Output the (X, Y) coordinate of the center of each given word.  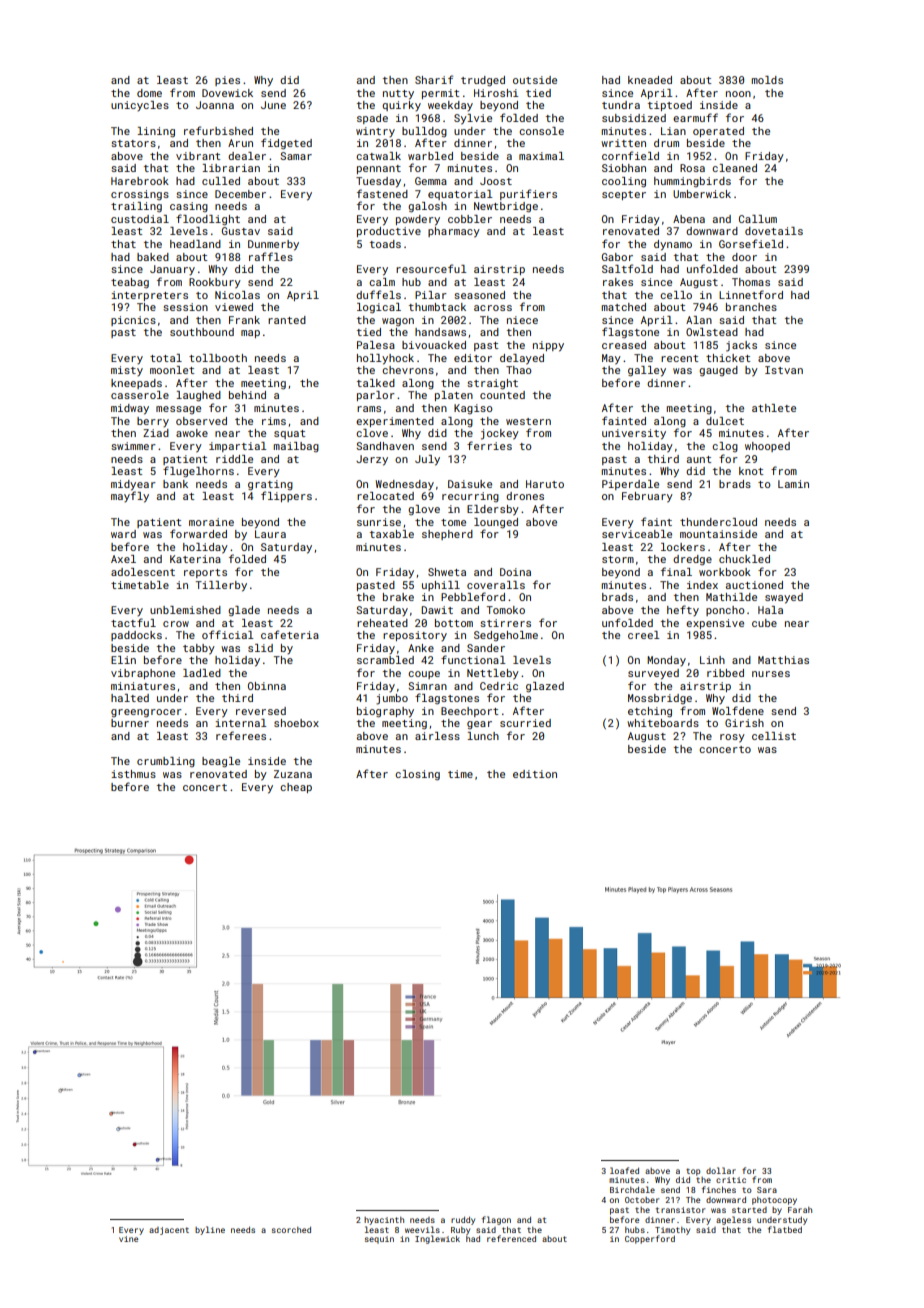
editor (473, 358)
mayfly (130, 497)
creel (644, 635)
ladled (202, 673)
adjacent (169, 1231)
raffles (271, 256)
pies (227, 81)
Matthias (783, 660)
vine (128, 1239)
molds (767, 80)
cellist (774, 736)
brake (398, 597)
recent (679, 358)
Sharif (434, 79)
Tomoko (506, 610)
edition (535, 774)
